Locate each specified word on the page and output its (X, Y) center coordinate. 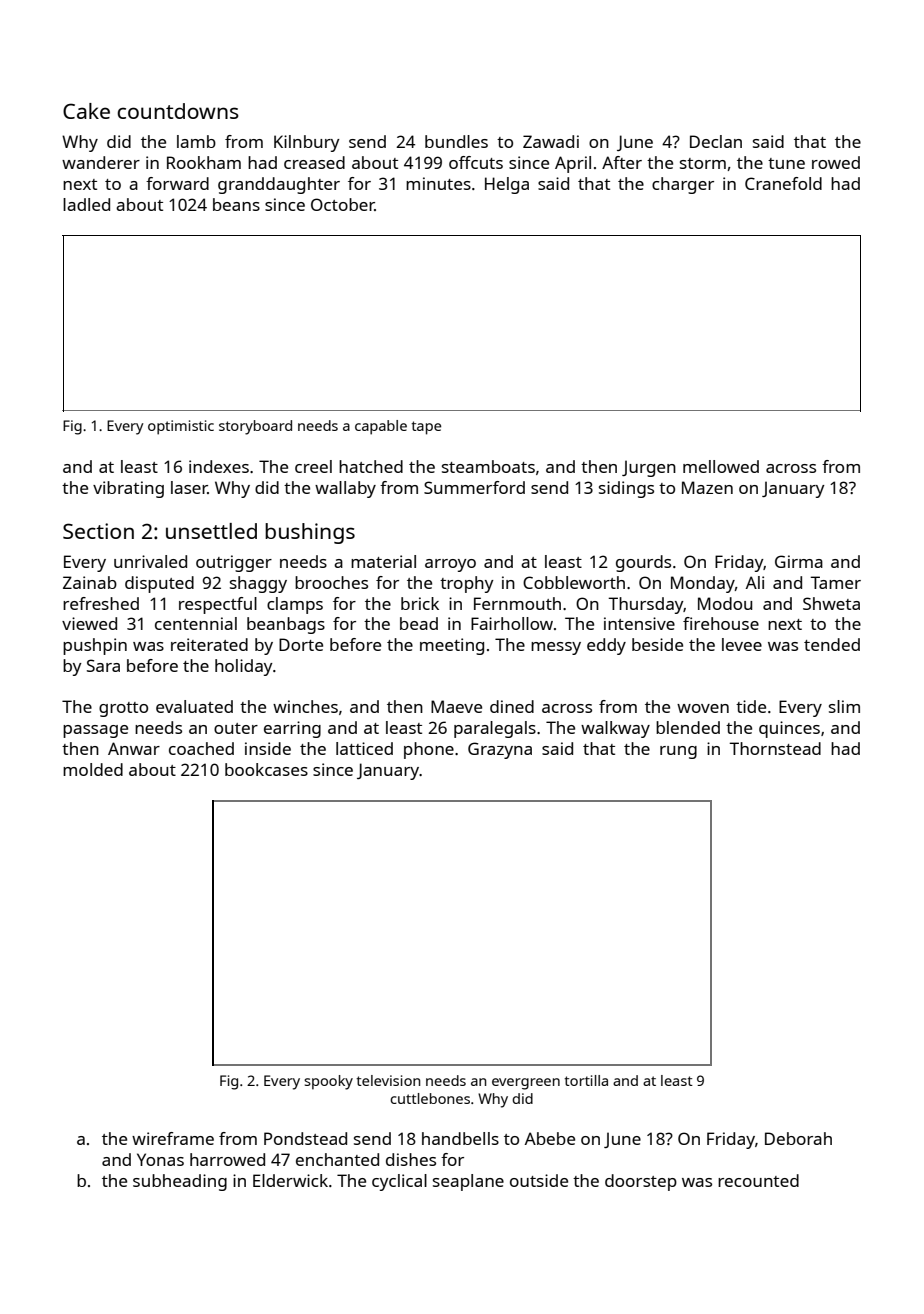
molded (93, 769)
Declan (716, 141)
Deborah (798, 1138)
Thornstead (775, 748)
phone (429, 750)
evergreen (526, 1084)
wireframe (173, 1138)
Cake (86, 111)
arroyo (450, 565)
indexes (219, 466)
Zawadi (551, 141)
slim (844, 706)
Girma (799, 561)
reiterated (209, 644)
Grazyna (500, 750)
